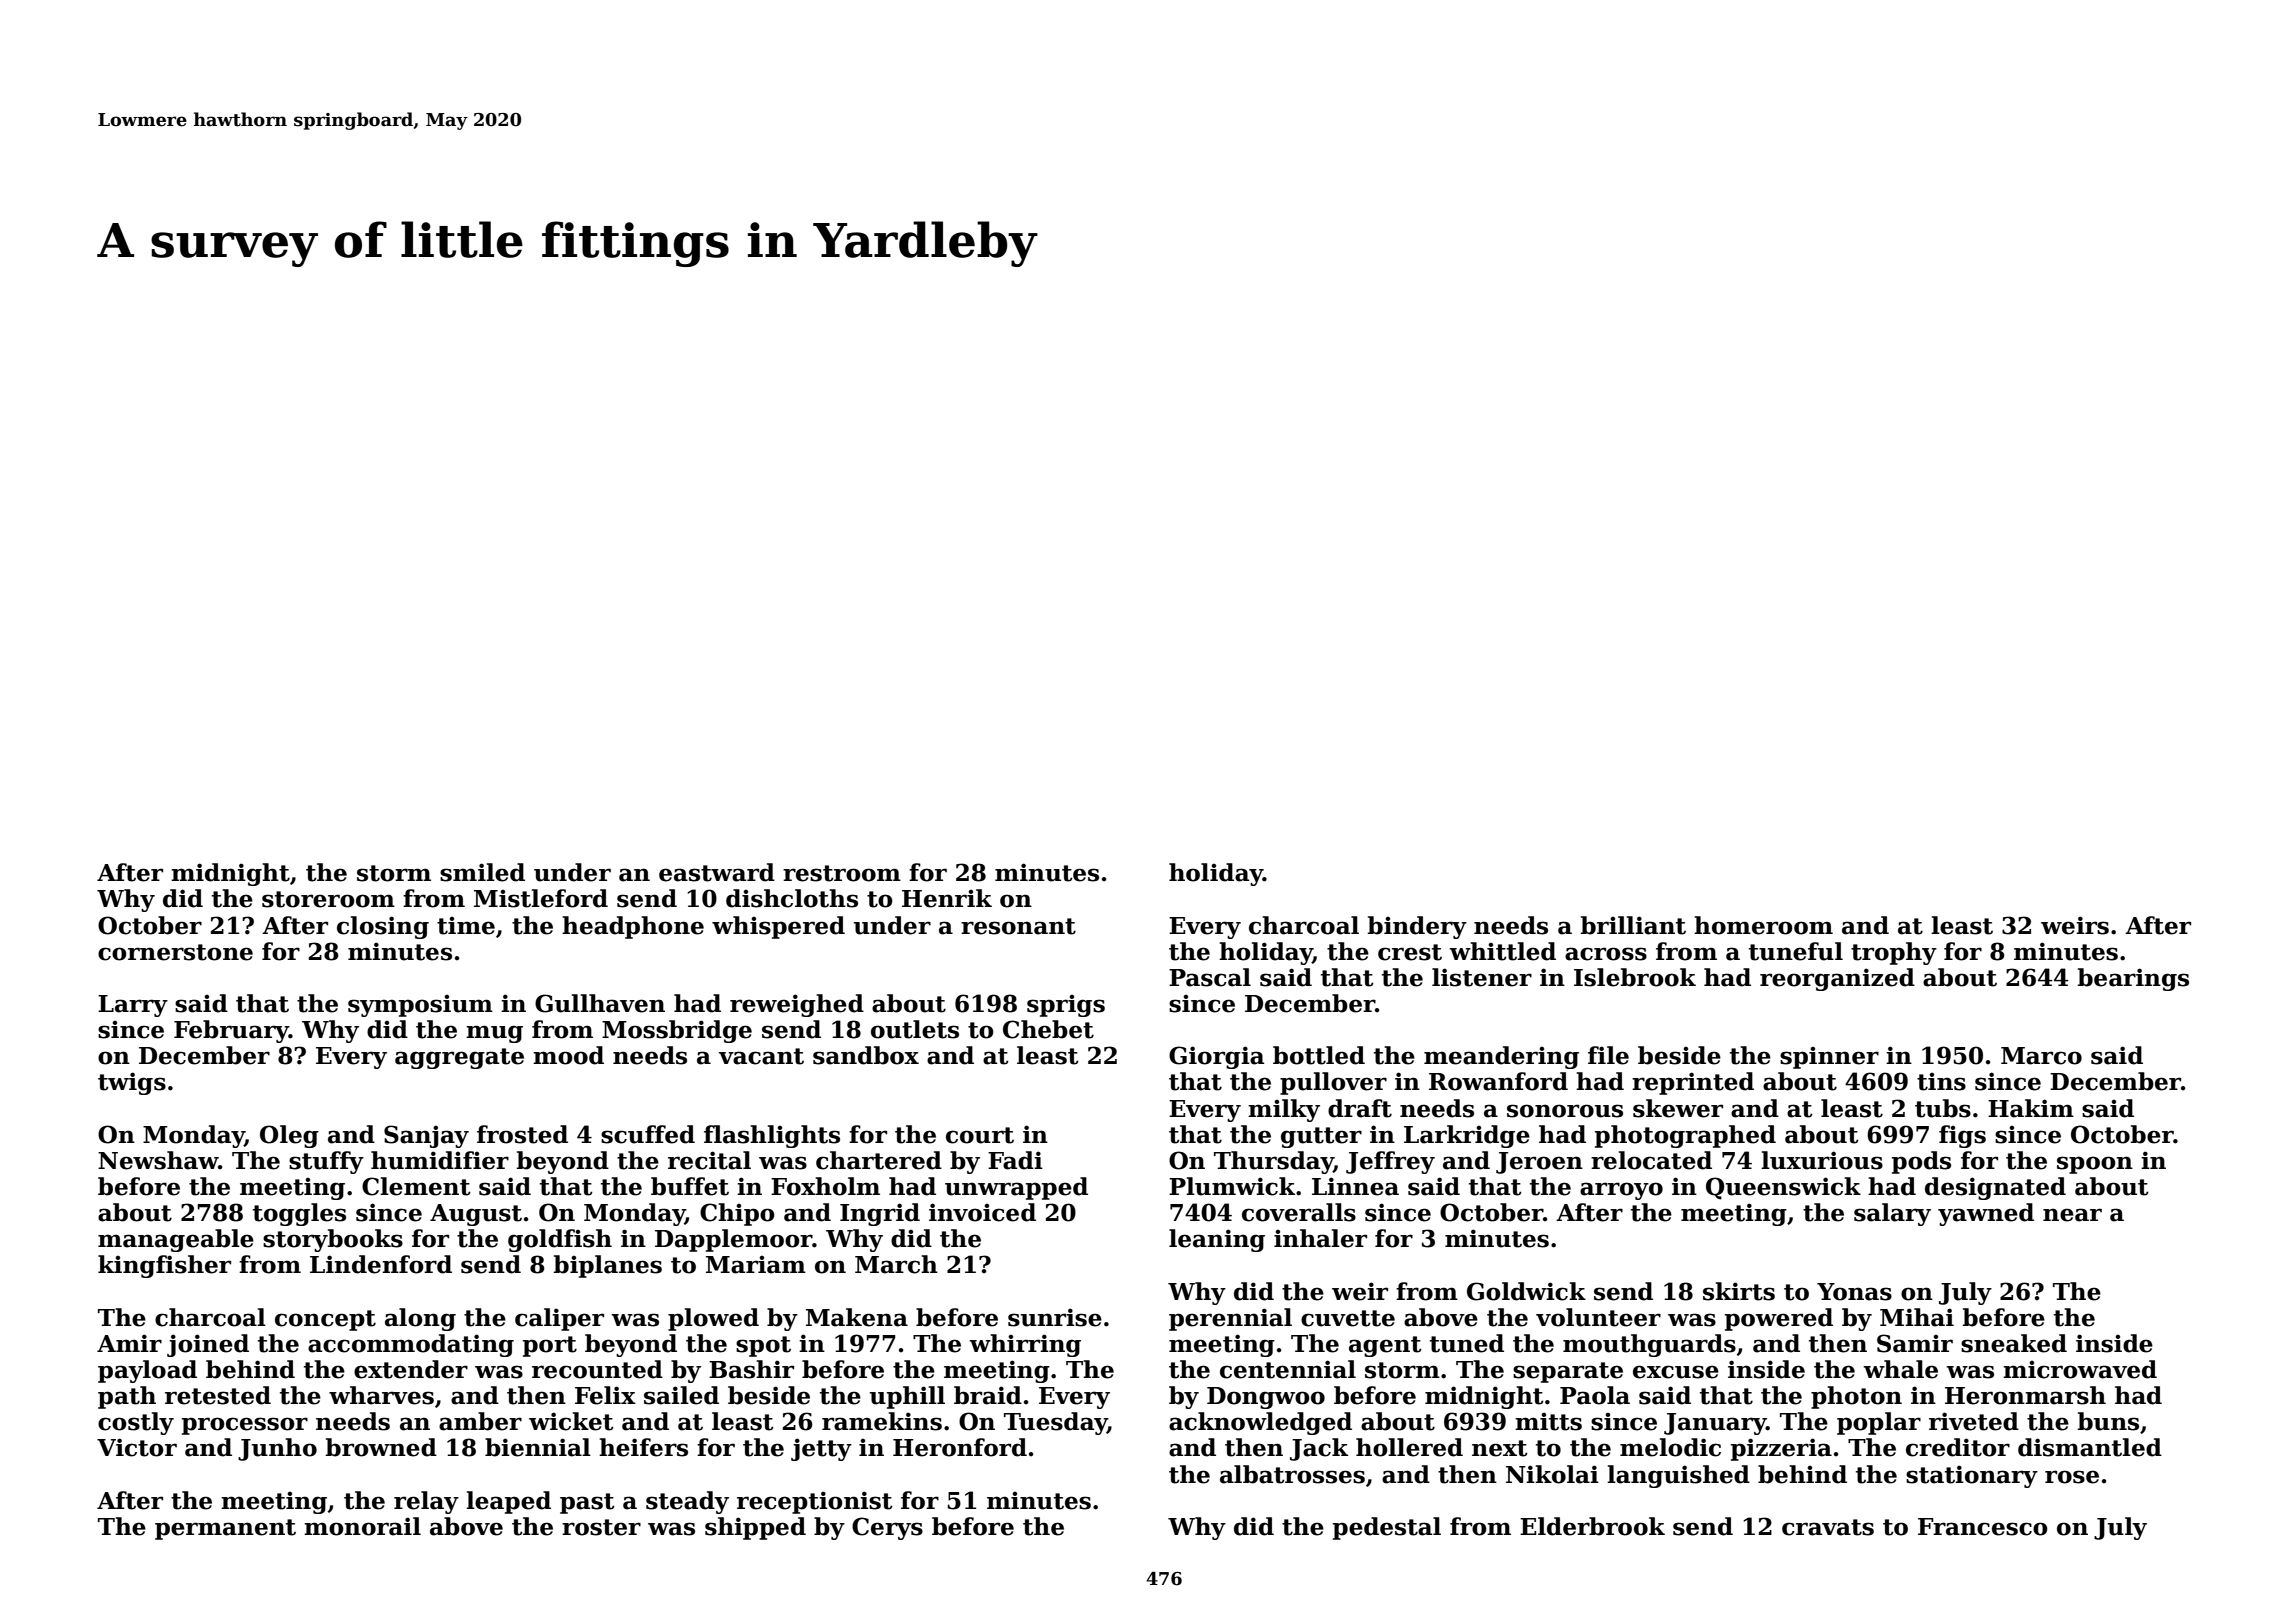 This screenshot has width=2292, height=1620. I want to click on file, so click(1608, 1055).
